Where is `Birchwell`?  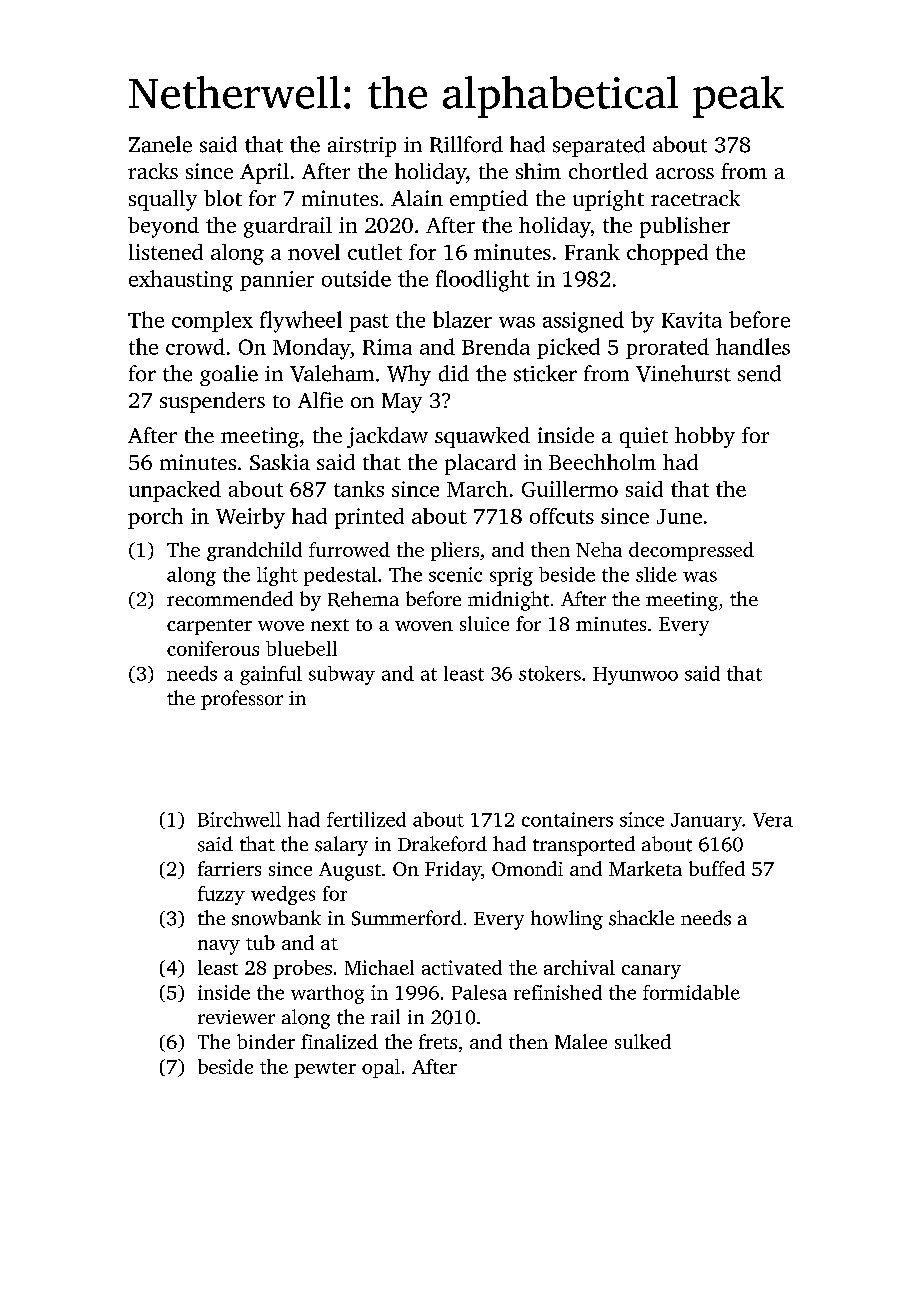
Birchwell is located at coordinates (239, 819).
